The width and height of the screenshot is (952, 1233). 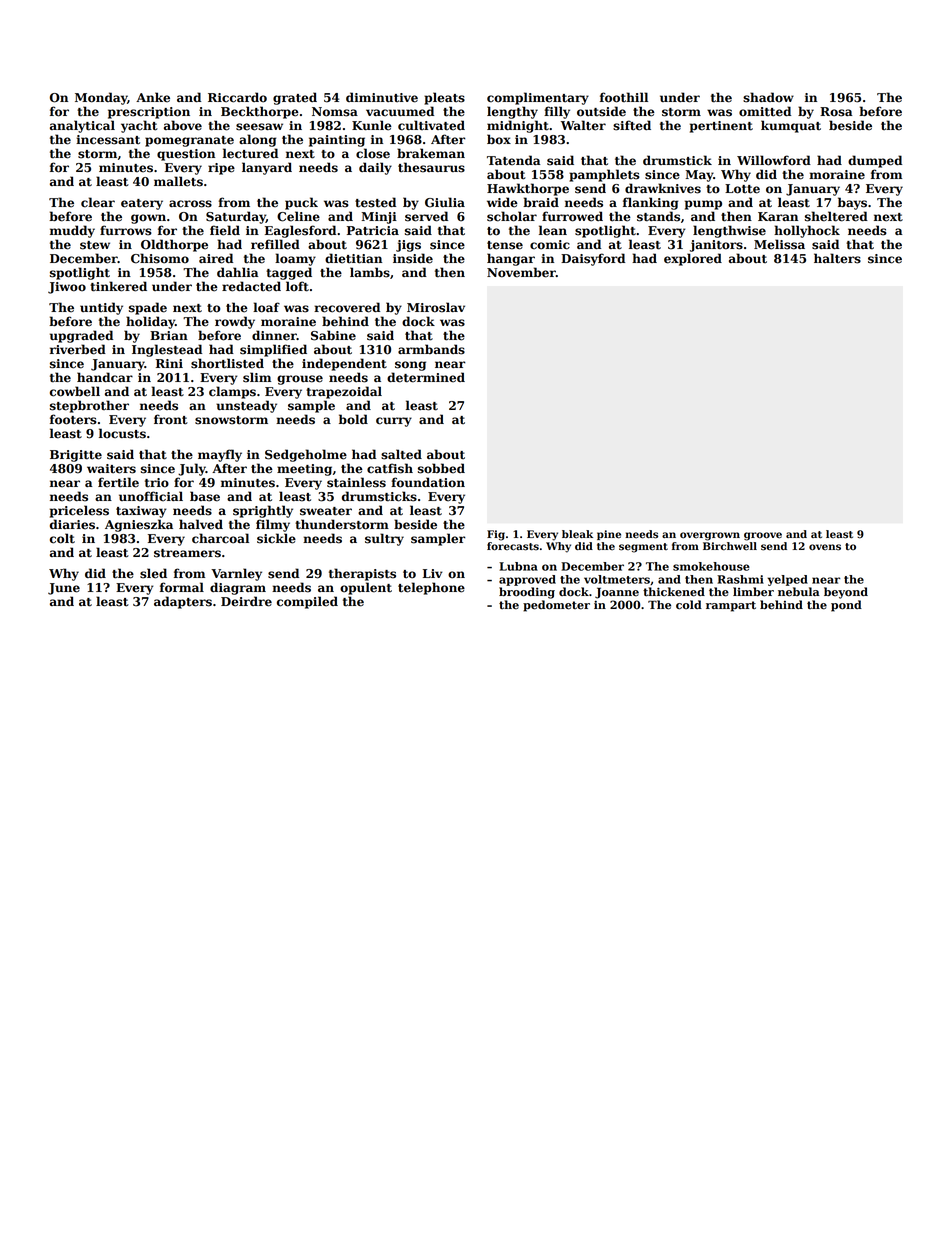 I want to click on armbands, so click(x=431, y=349).
